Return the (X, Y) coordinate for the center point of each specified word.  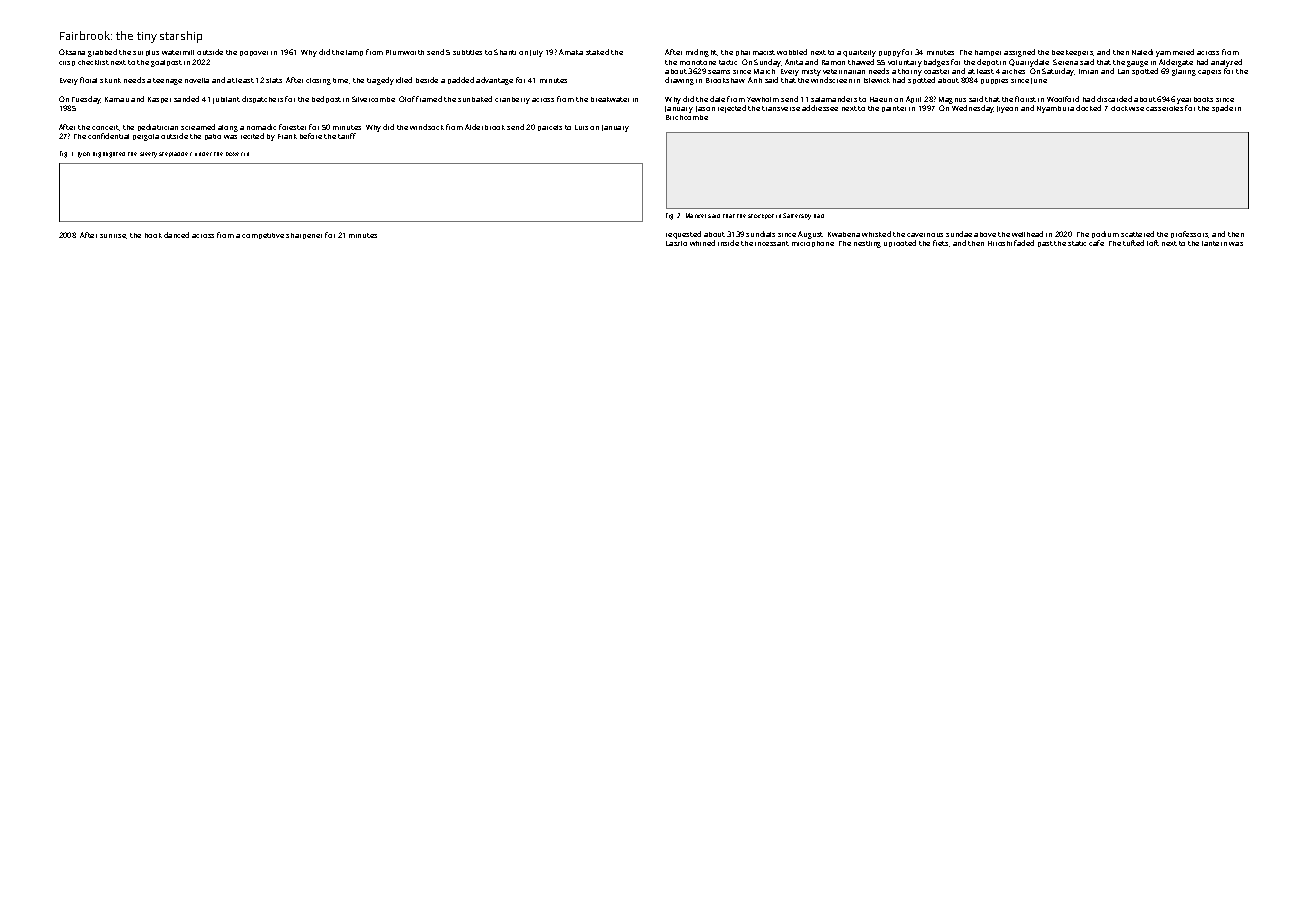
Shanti (505, 52)
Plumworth (405, 52)
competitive (263, 236)
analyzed (1226, 63)
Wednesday (973, 109)
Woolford (1063, 99)
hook (153, 235)
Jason (705, 109)
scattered (1137, 234)
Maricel (696, 215)
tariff (347, 136)
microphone (813, 244)
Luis (581, 127)
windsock (427, 127)
